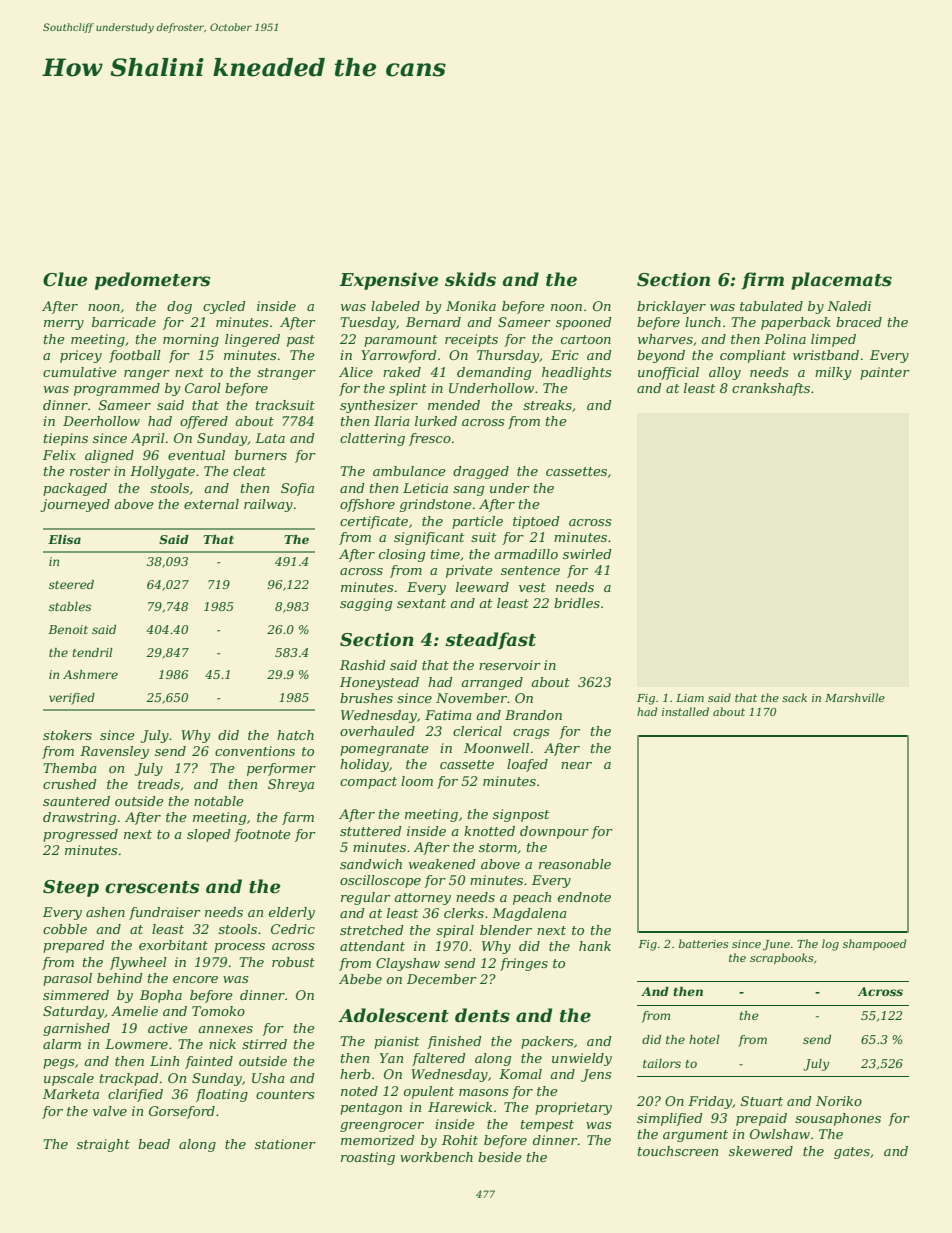  I want to click on crescents, so click(152, 887).
